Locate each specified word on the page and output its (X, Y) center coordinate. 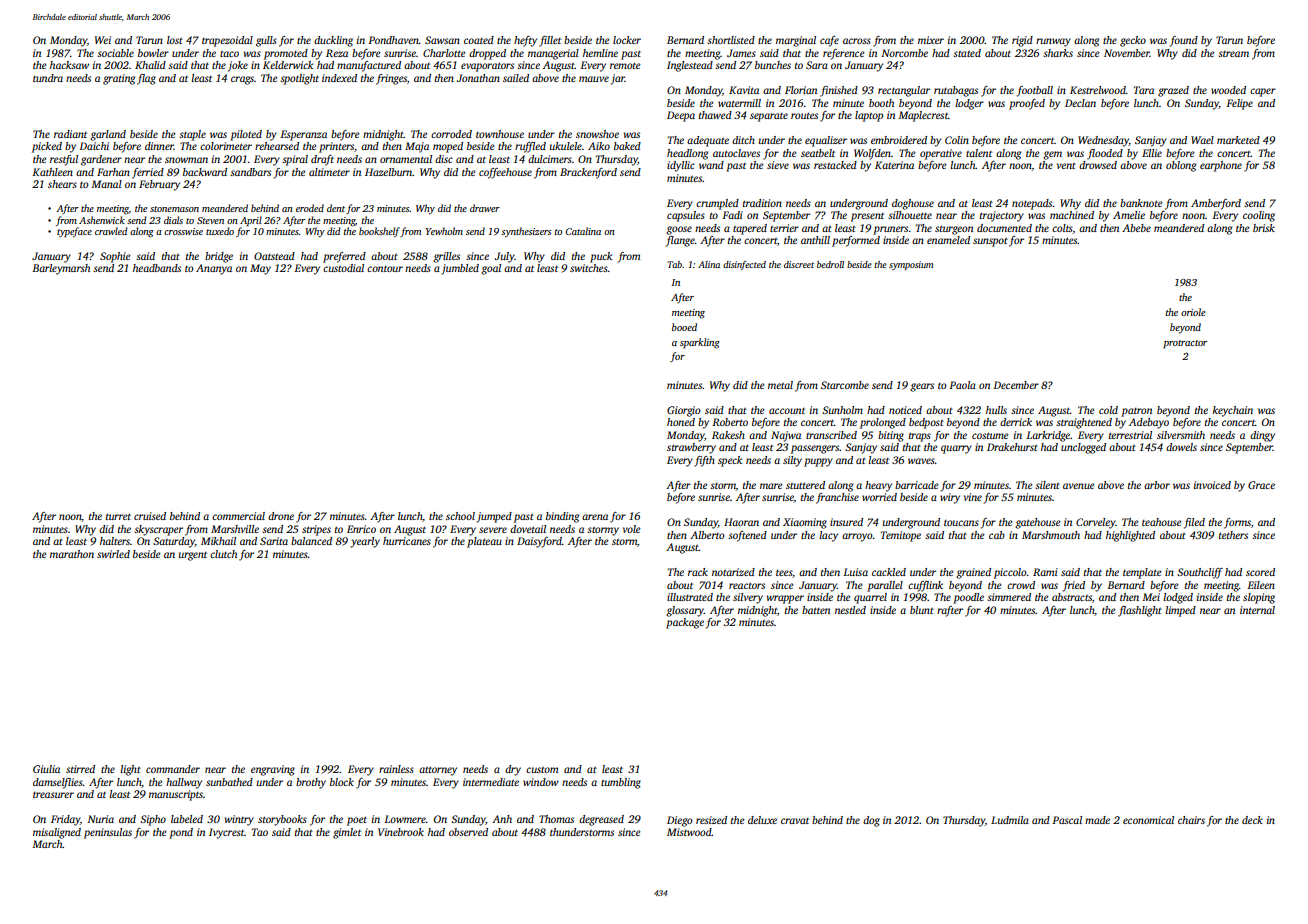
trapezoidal (227, 41)
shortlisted (731, 40)
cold (1108, 410)
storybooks (282, 820)
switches (589, 268)
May (260, 269)
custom (542, 770)
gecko (1133, 41)
